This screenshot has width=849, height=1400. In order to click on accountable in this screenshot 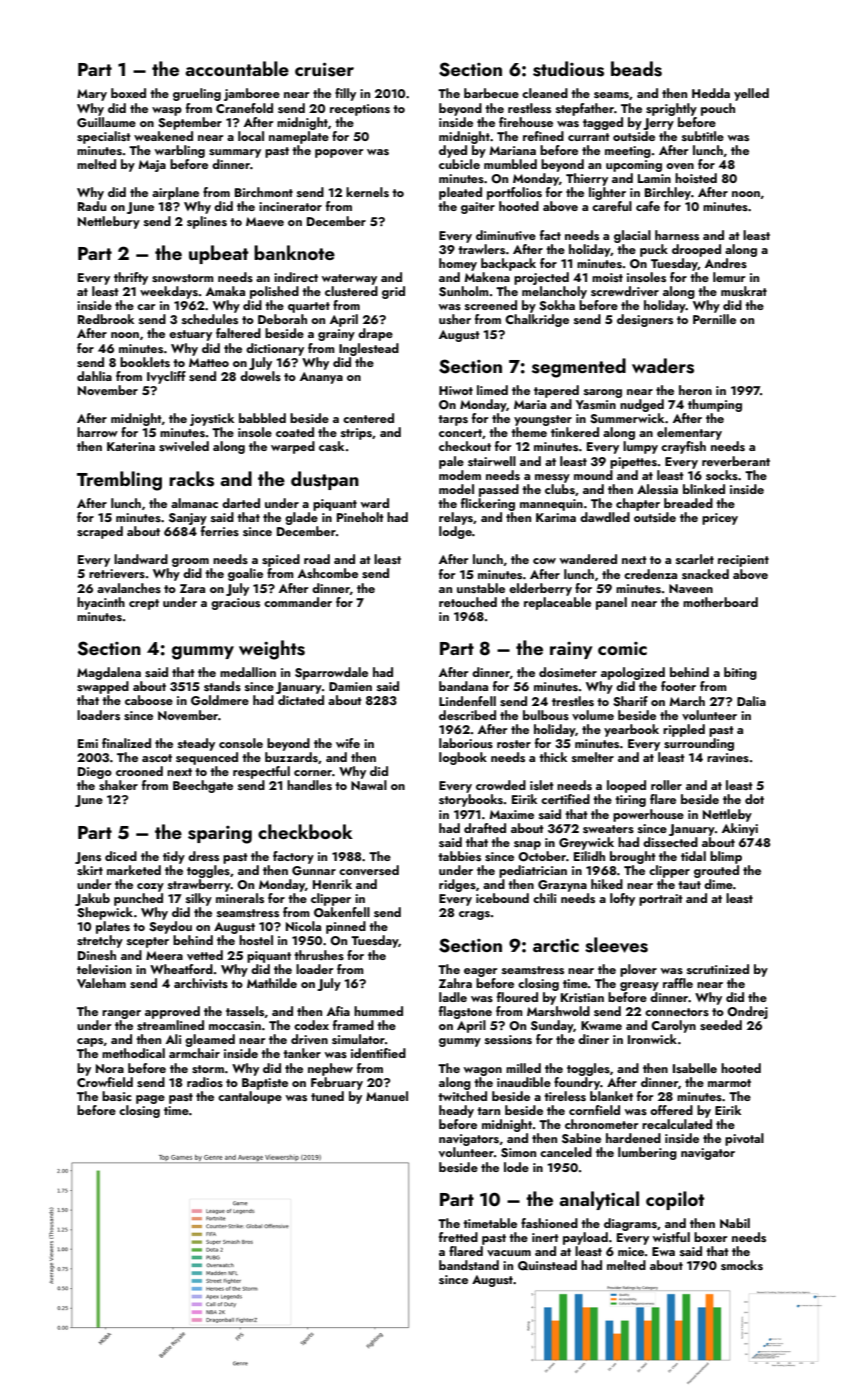, I will do `click(237, 68)`.
